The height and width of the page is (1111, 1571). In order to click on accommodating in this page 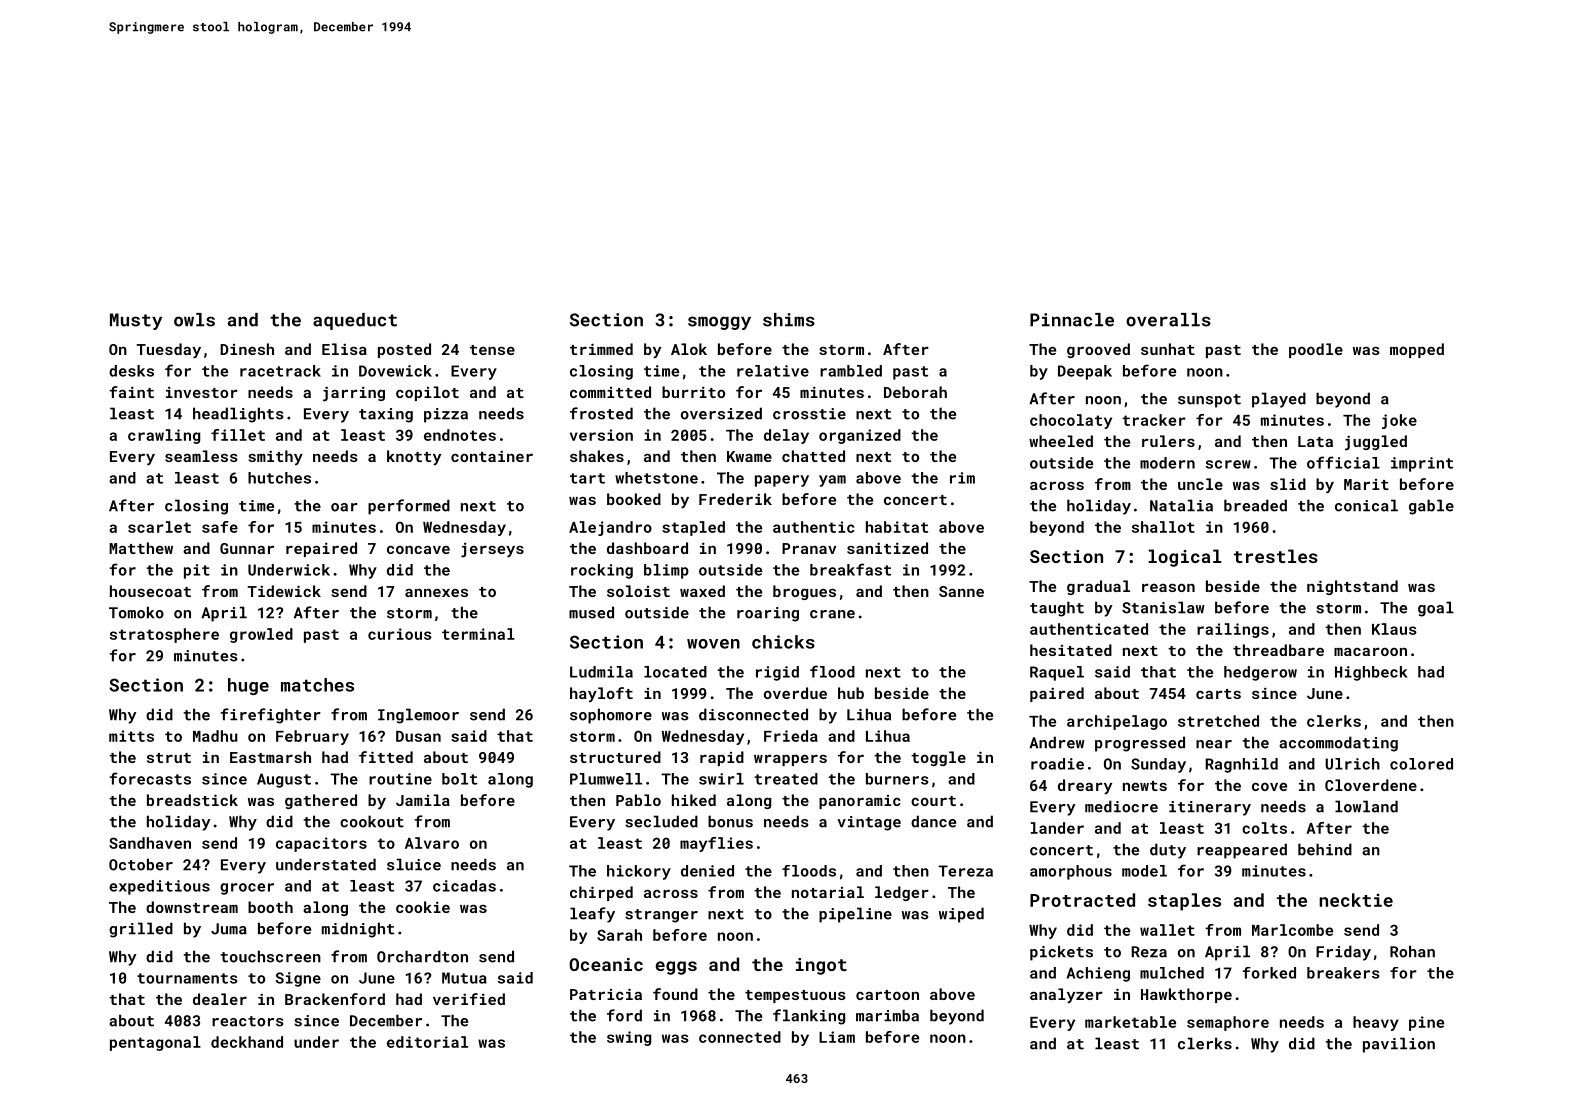, I will do `click(1338, 744)`.
